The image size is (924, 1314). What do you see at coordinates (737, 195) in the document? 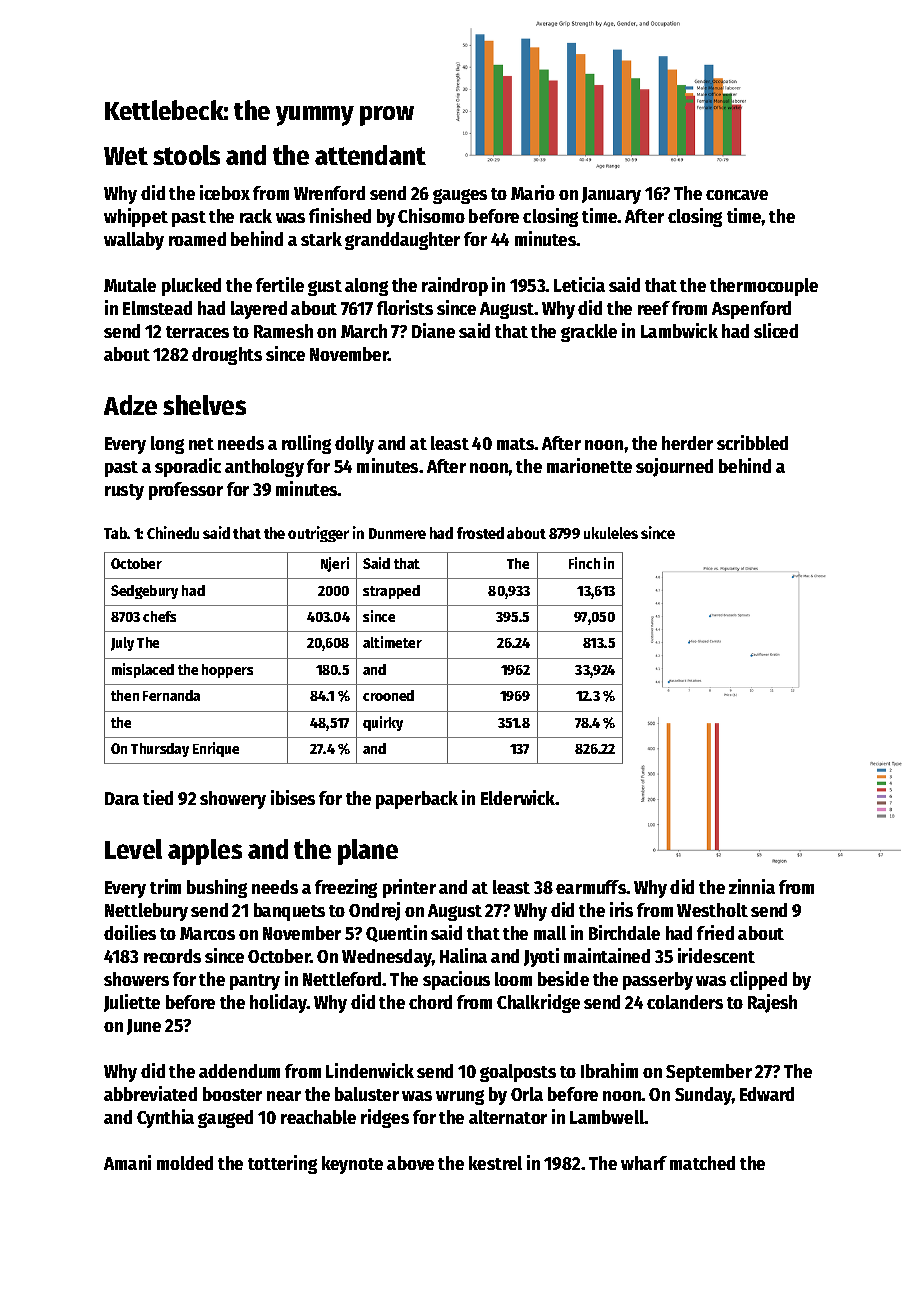
I see `concave` at bounding box center [737, 195].
